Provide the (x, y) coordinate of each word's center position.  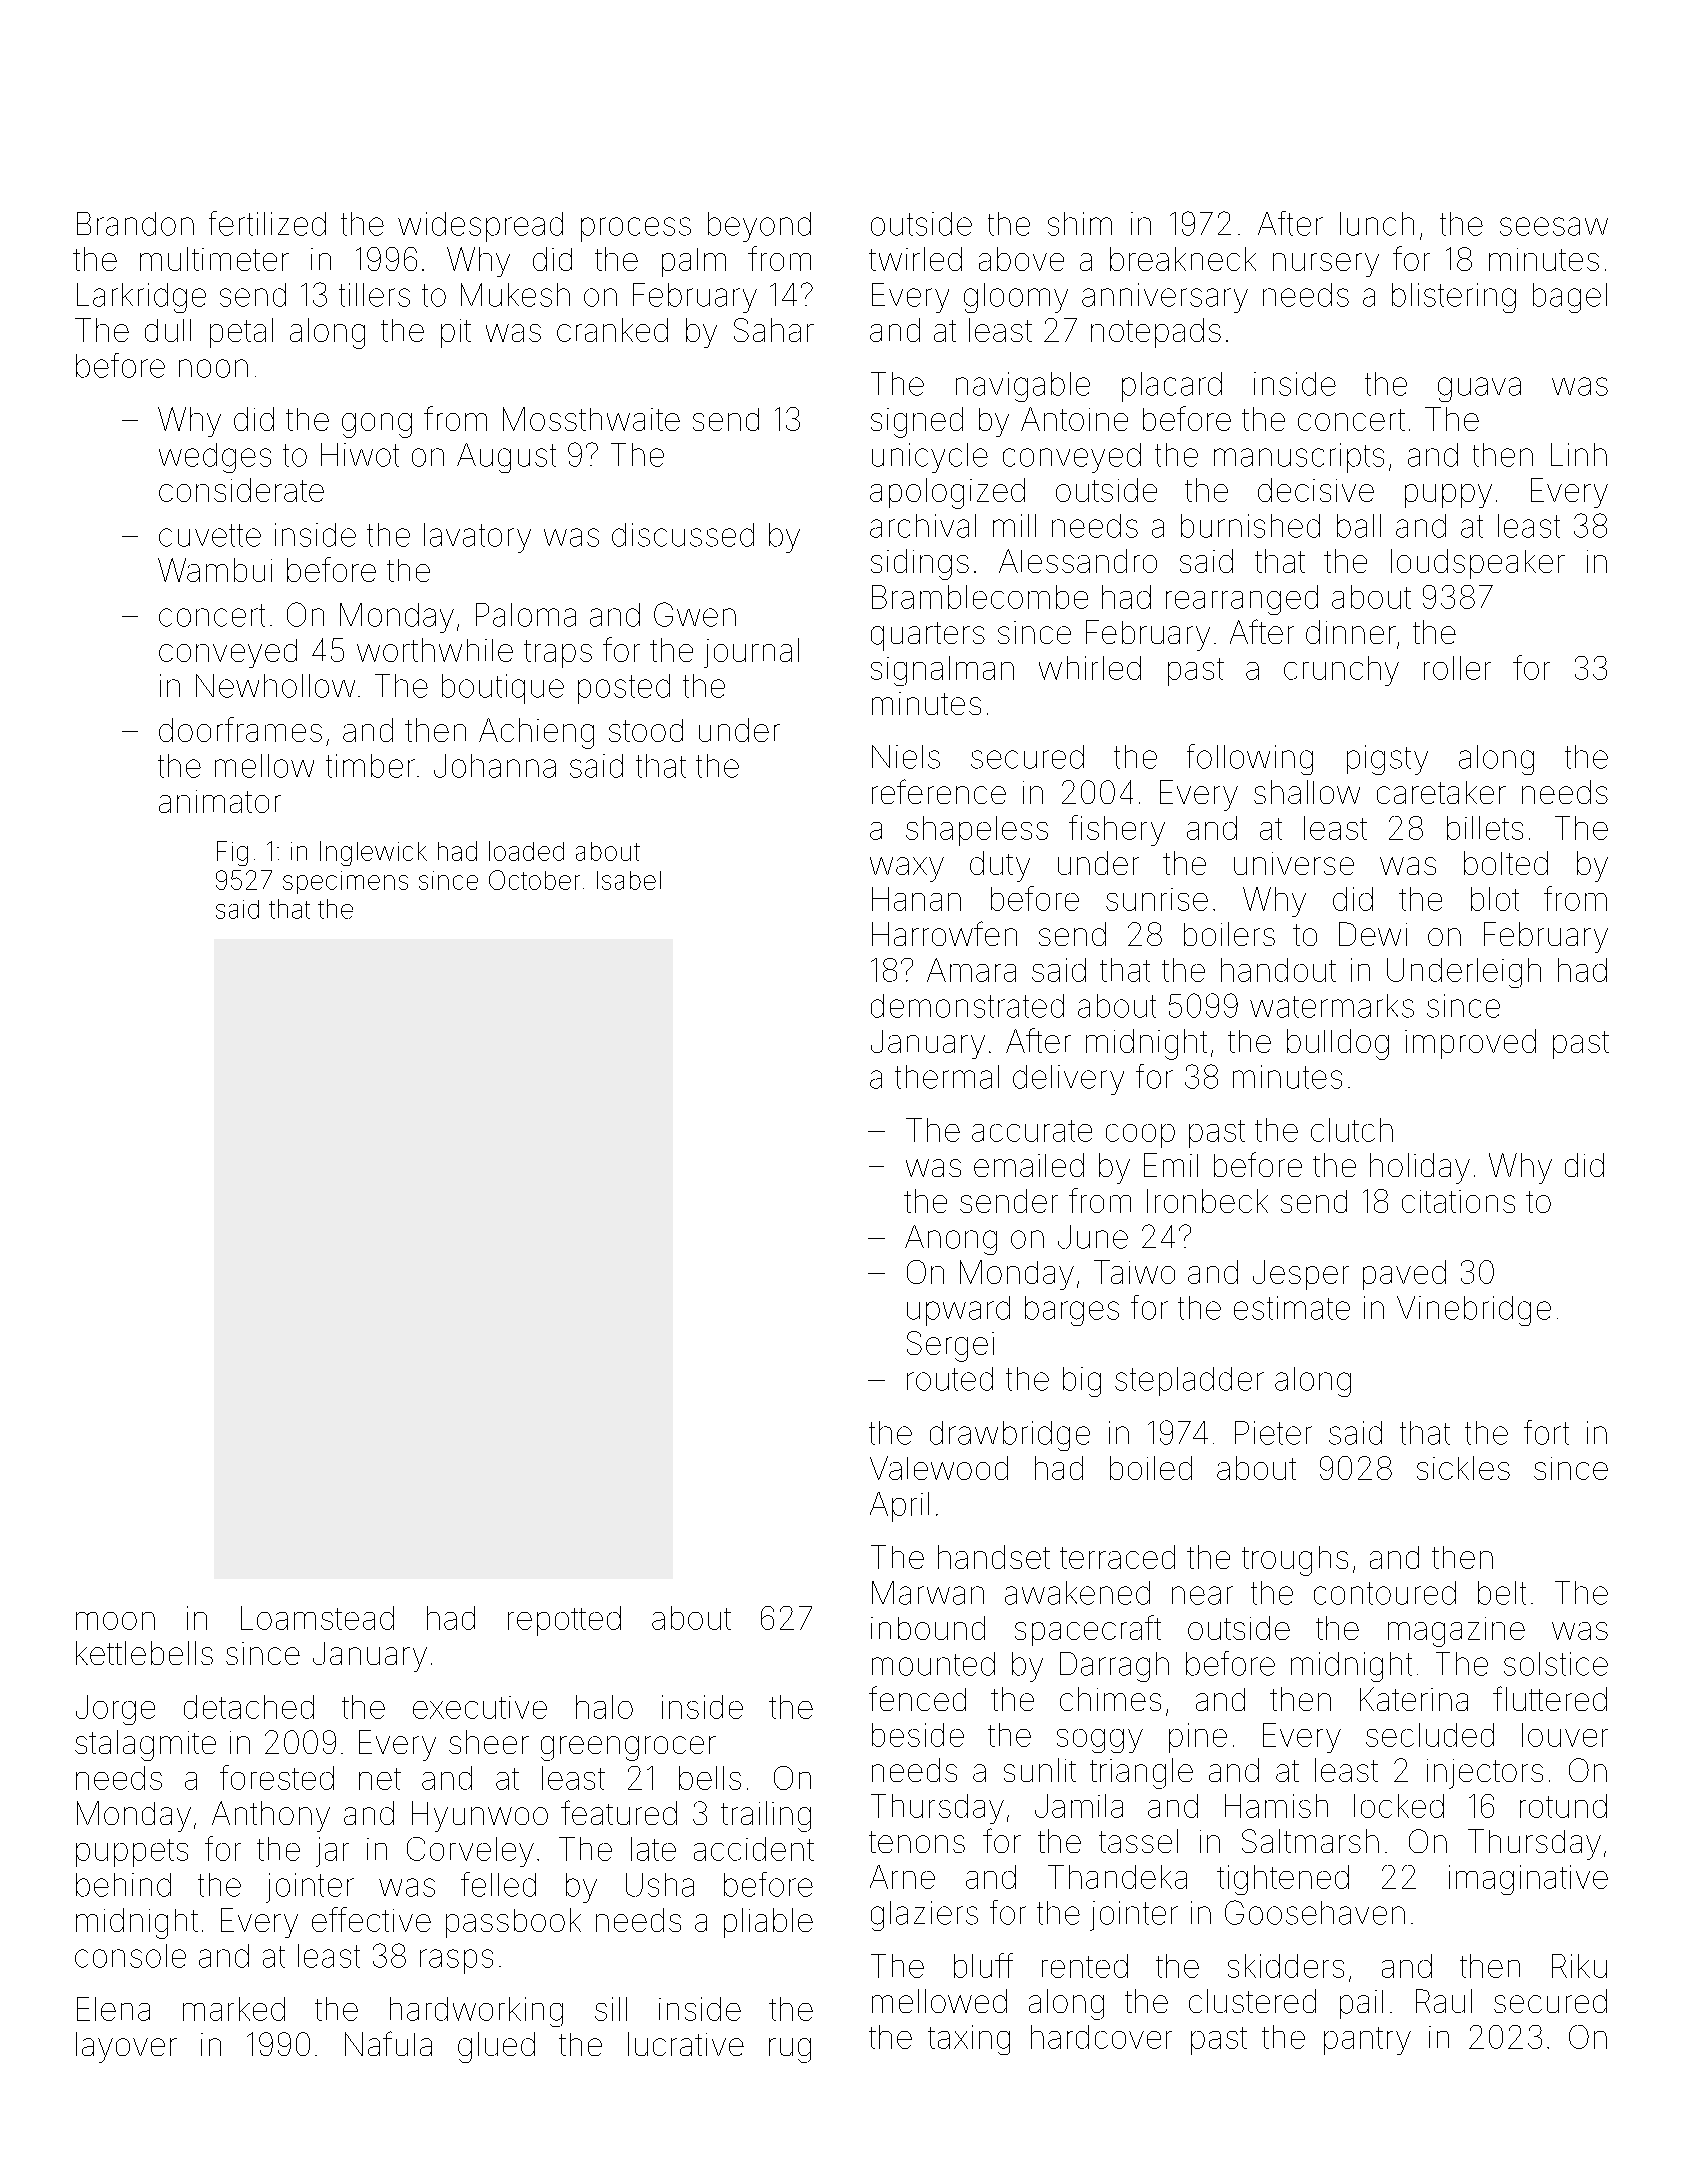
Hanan (916, 899)
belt (1502, 1593)
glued (496, 2047)
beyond (759, 227)
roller (1457, 668)
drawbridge (1010, 1436)
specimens (345, 882)
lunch (1377, 224)
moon (115, 1621)
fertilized (267, 223)
